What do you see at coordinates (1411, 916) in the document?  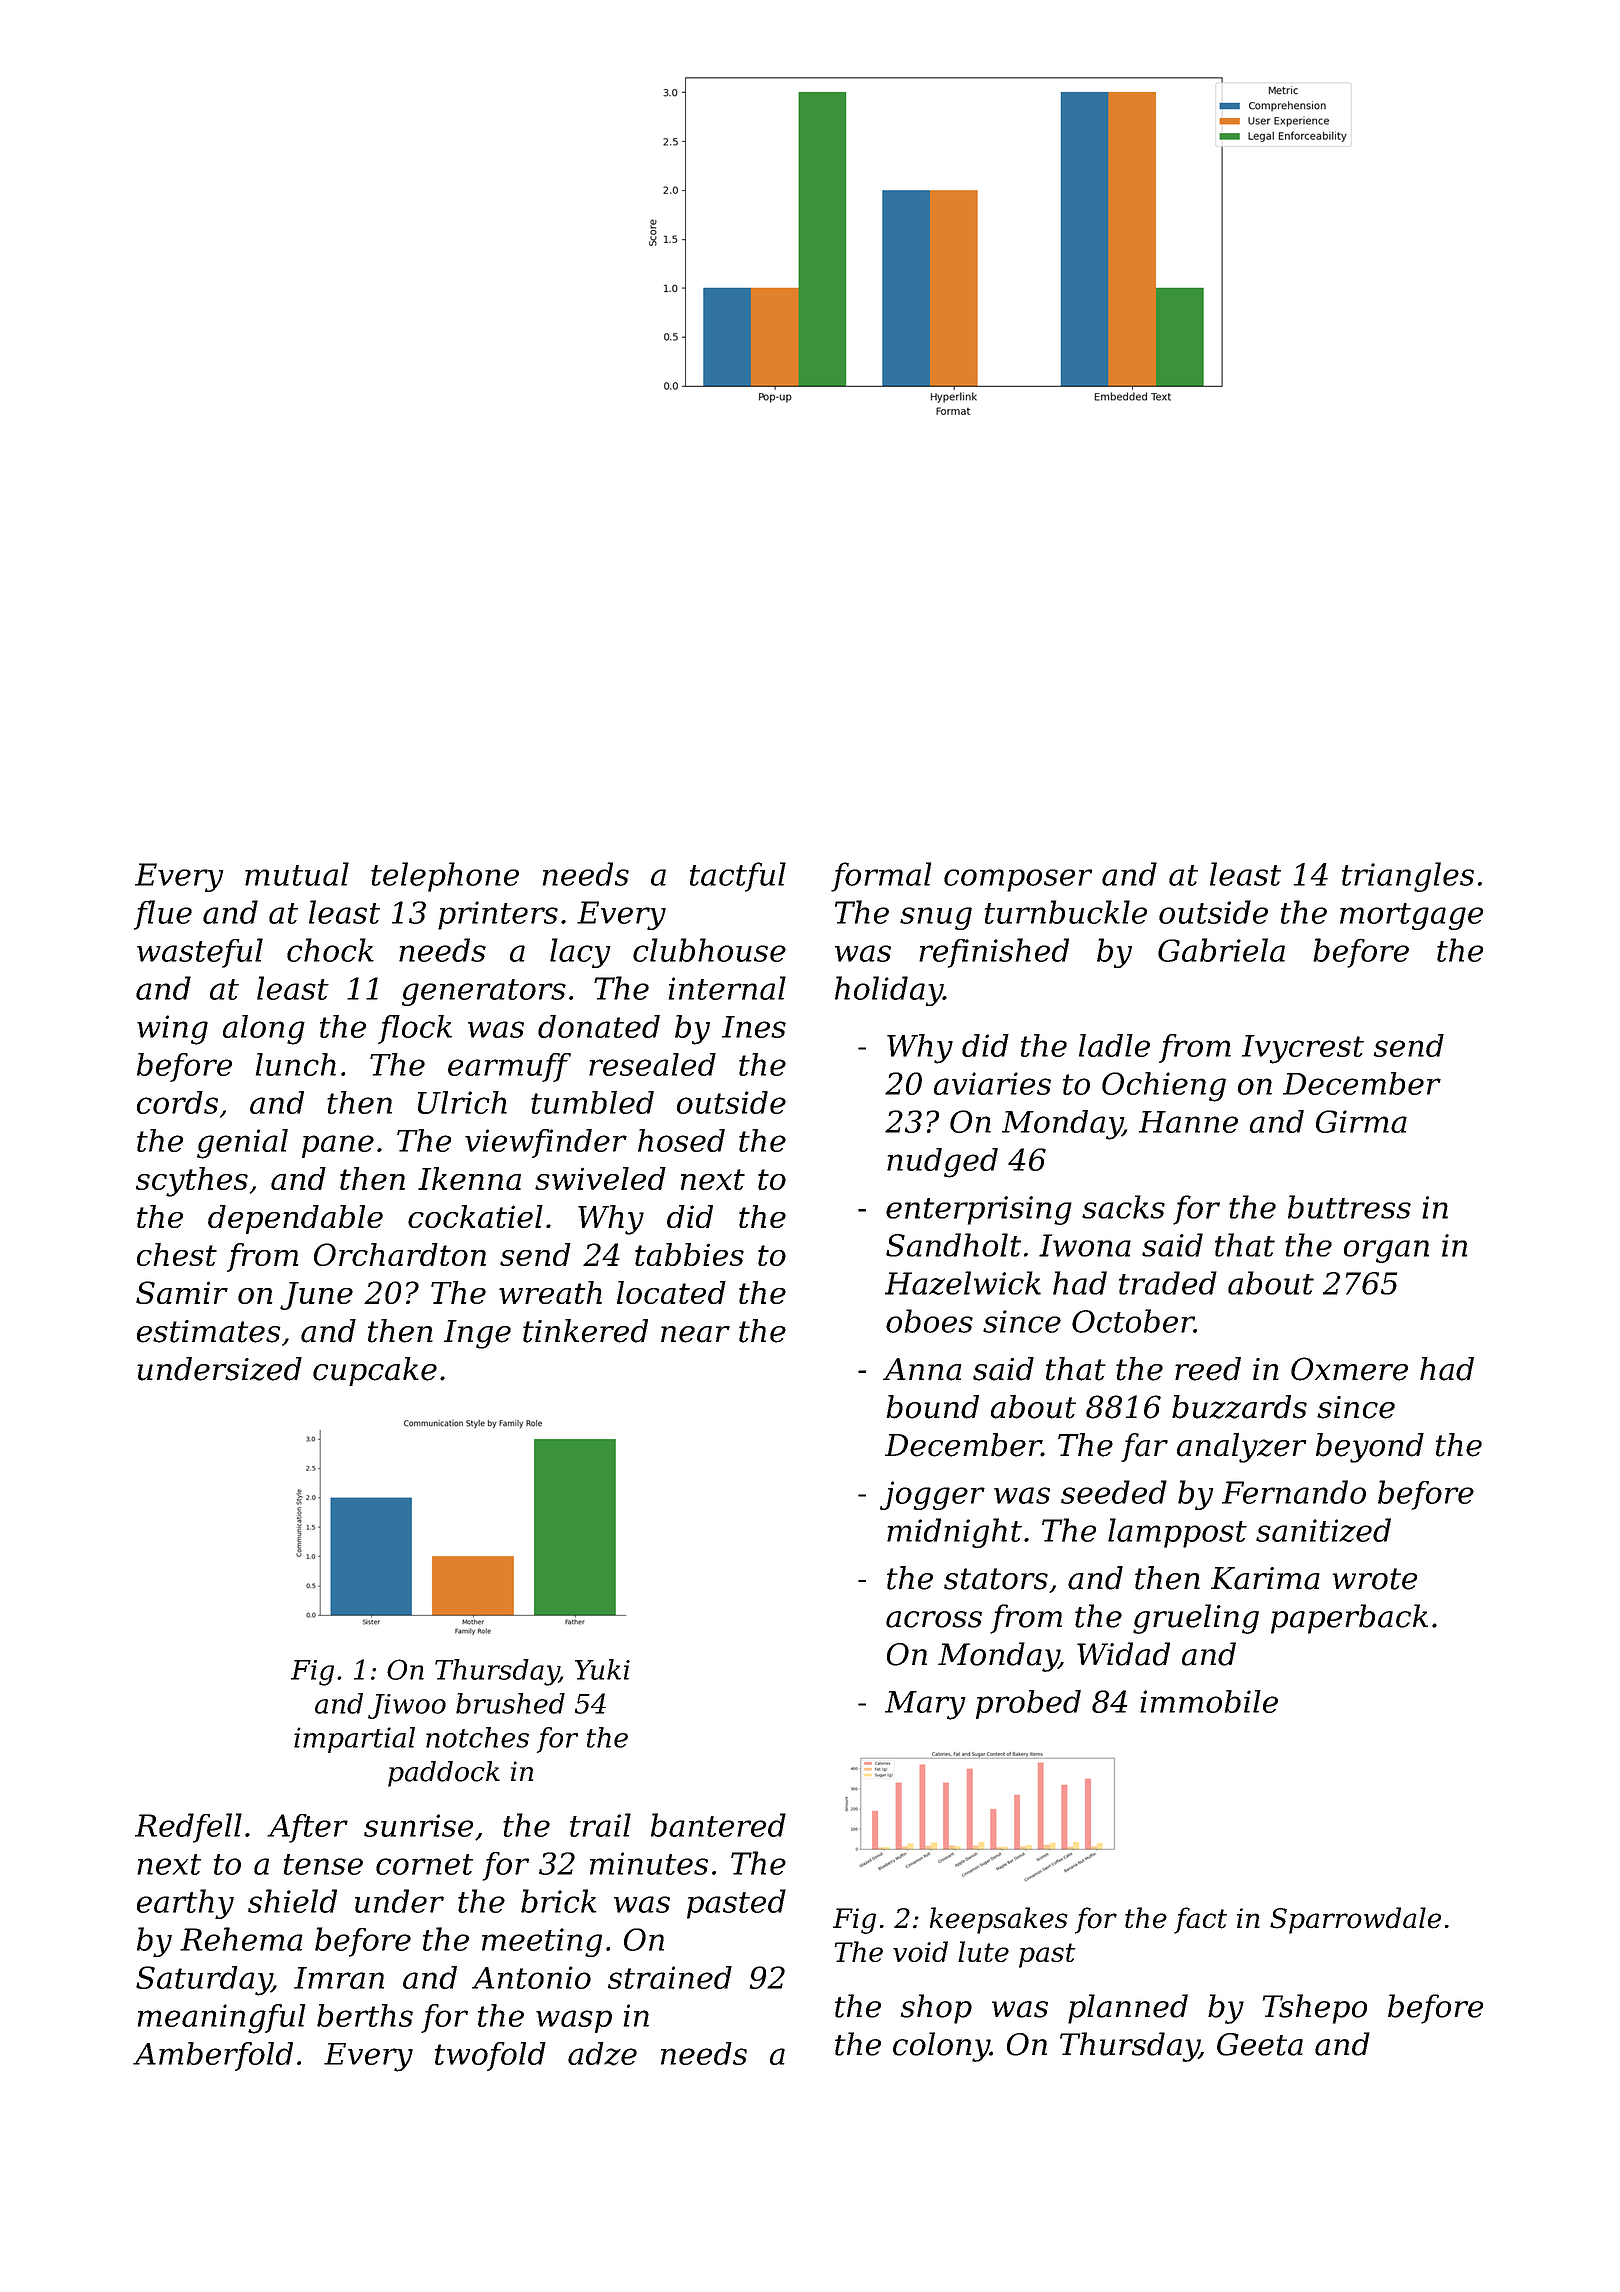 I see `mortgage` at bounding box center [1411, 916].
